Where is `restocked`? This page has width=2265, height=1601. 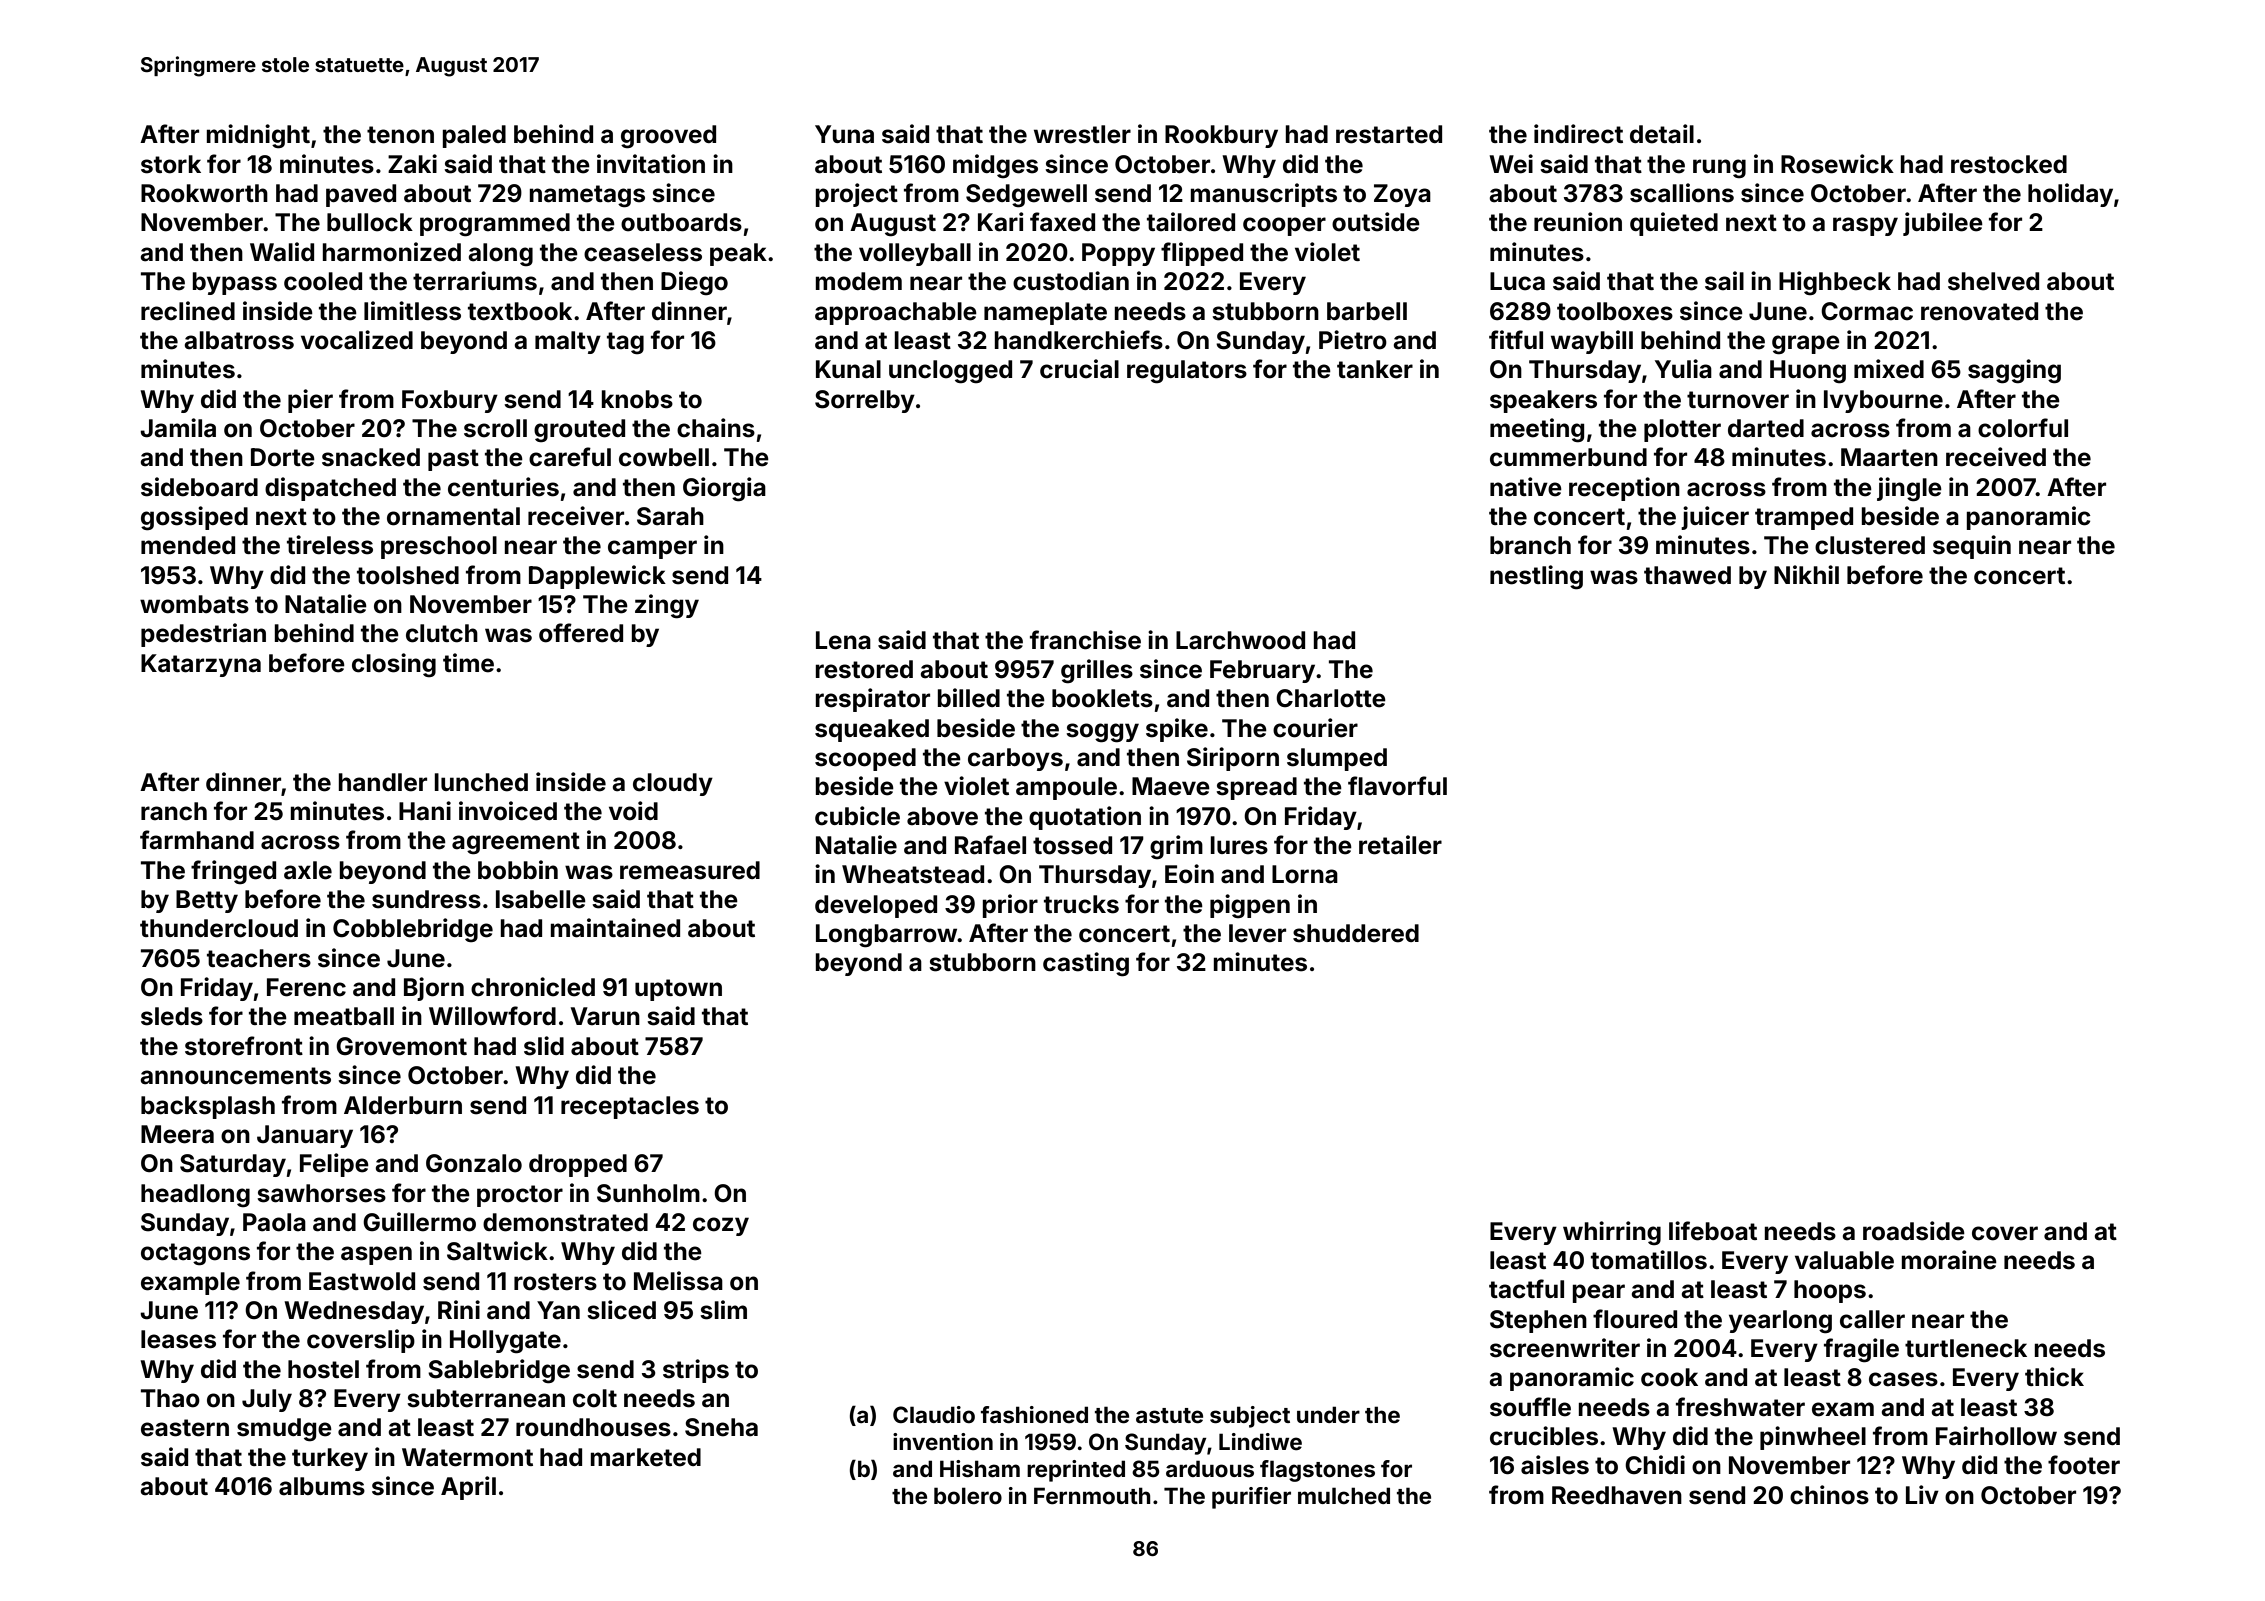
restocked is located at coordinates (2009, 164).
